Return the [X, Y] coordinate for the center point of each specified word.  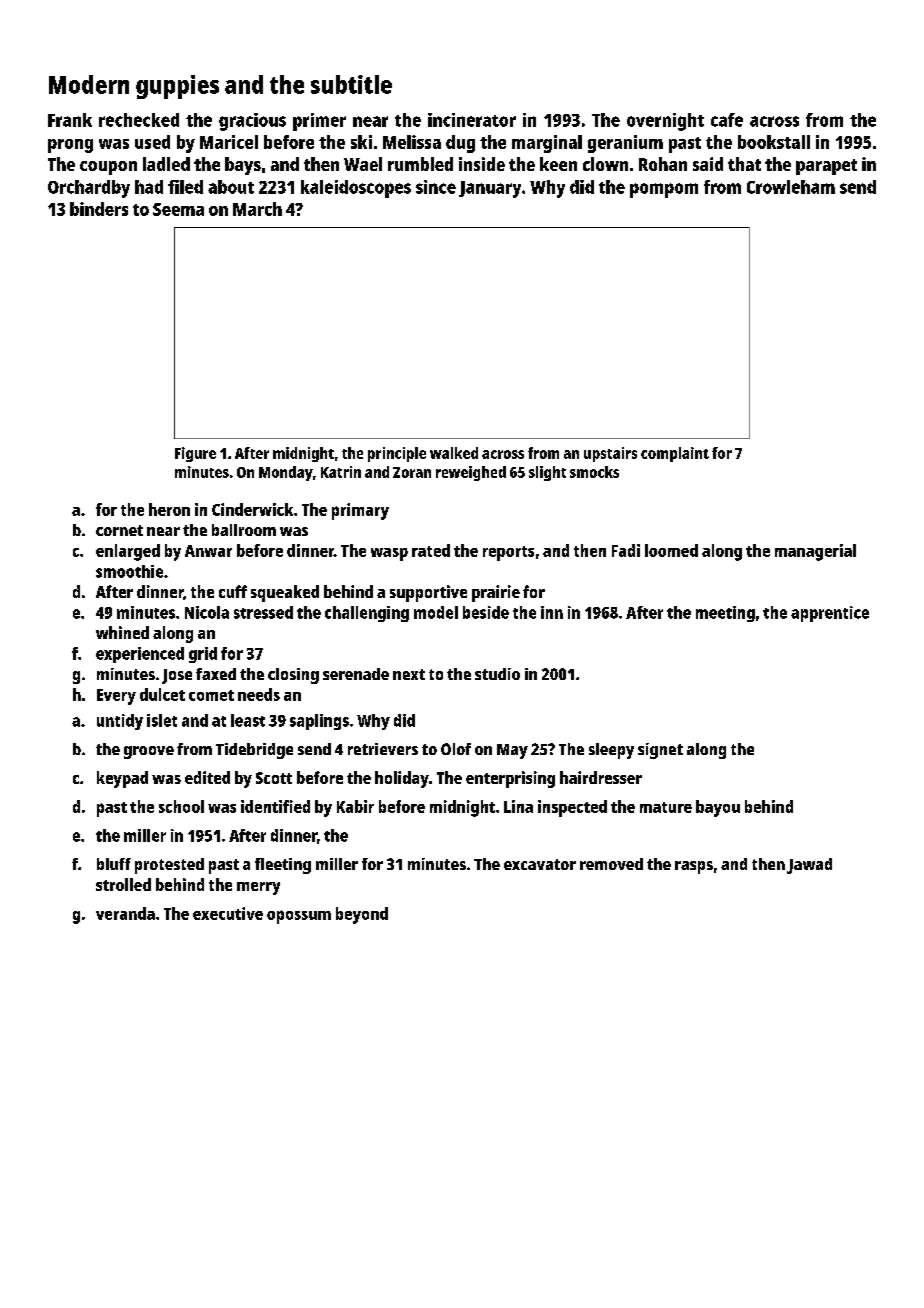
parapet [826, 167]
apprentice [830, 614]
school [181, 806]
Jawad [809, 866]
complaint [675, 454]
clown [605, 164]
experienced [140, 655]
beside [486, 612]
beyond [362, 915]
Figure [195, 454]
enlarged [128, 552]
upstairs [610, 454]
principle [397, 454]
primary [360, 511]
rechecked [139, 120]
